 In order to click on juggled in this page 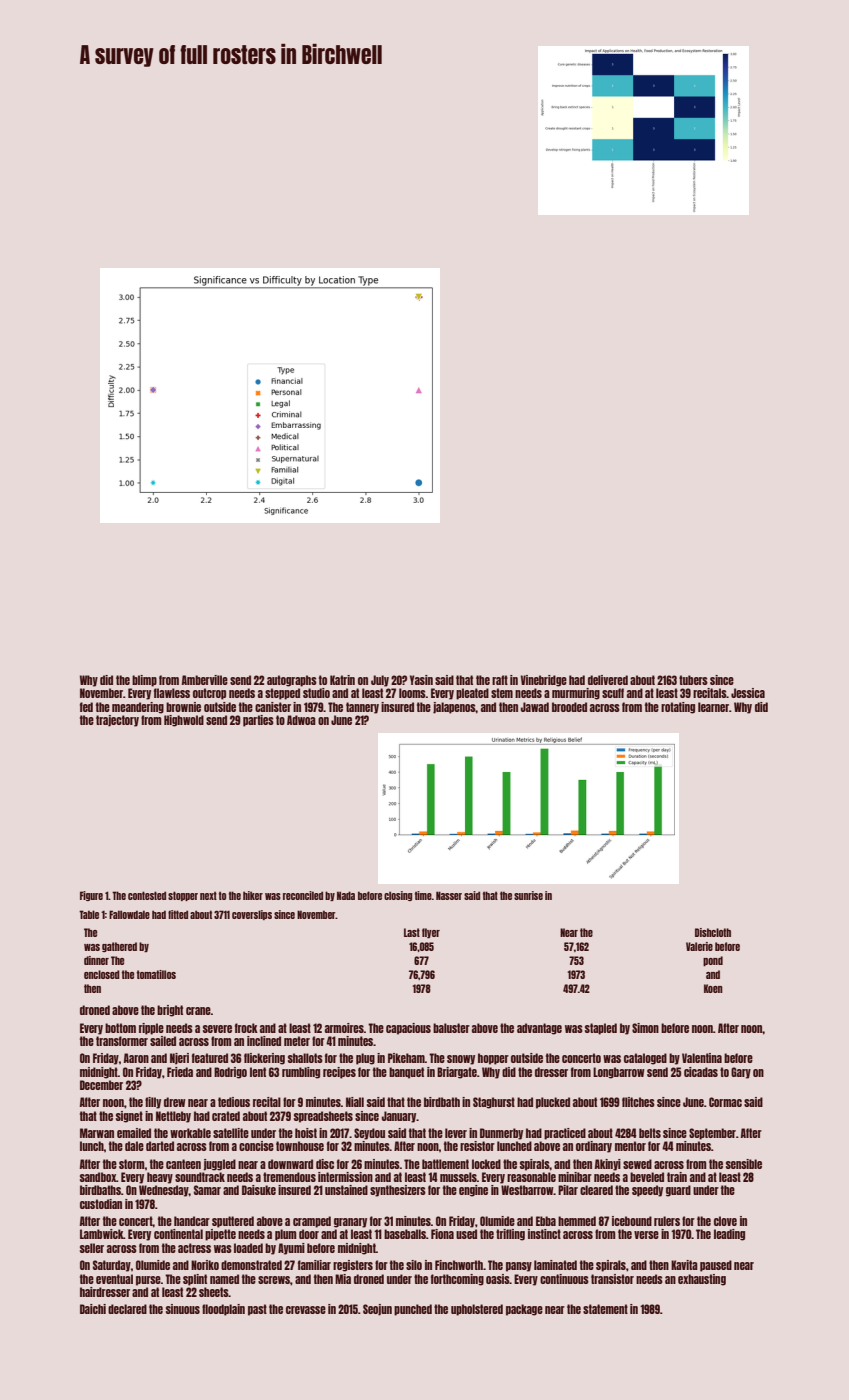, I will do `click(219, 1165)`.
